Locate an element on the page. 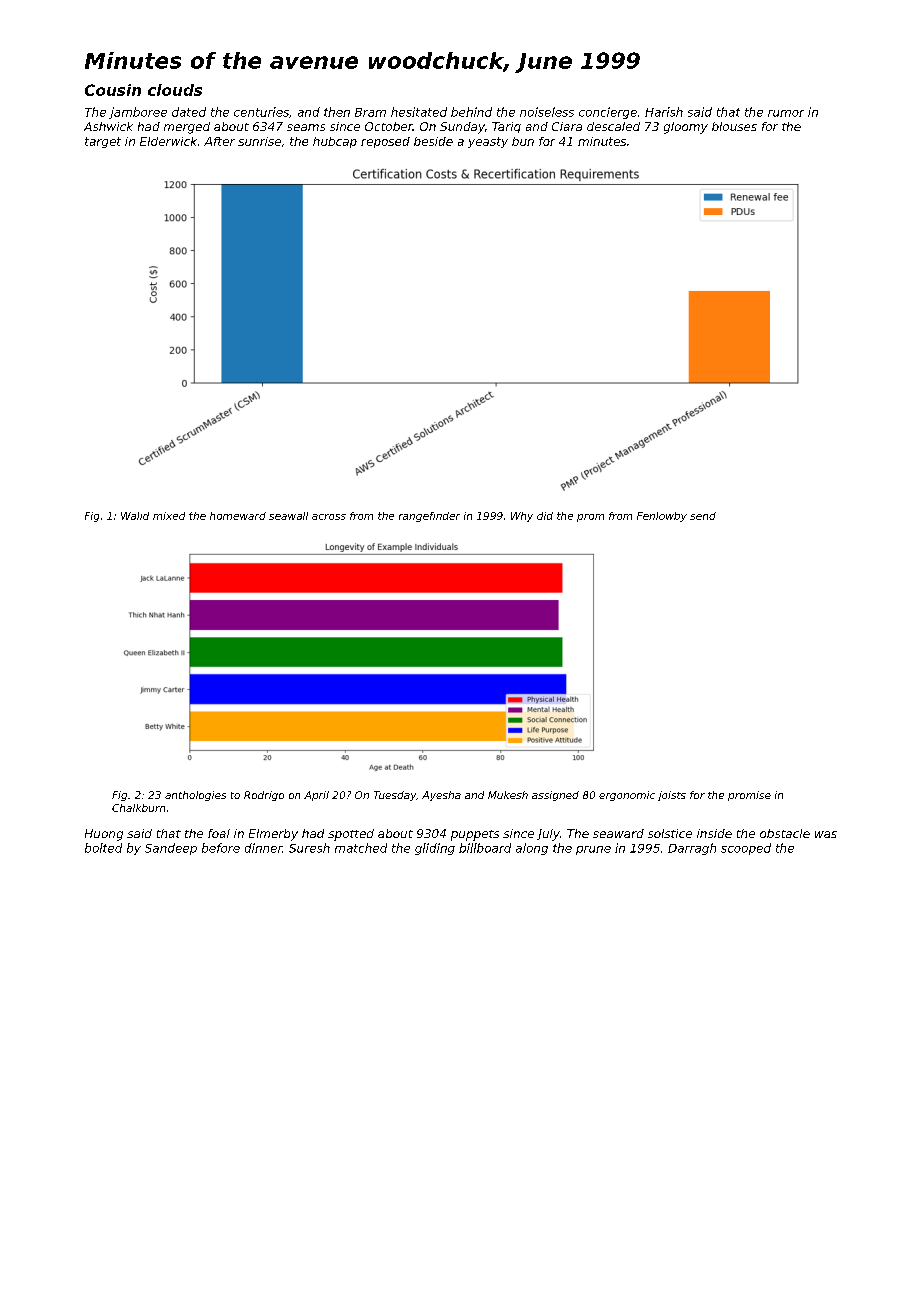 This image has width=924, height=1308. Rodrigo is located at coordinates (264, 796).
